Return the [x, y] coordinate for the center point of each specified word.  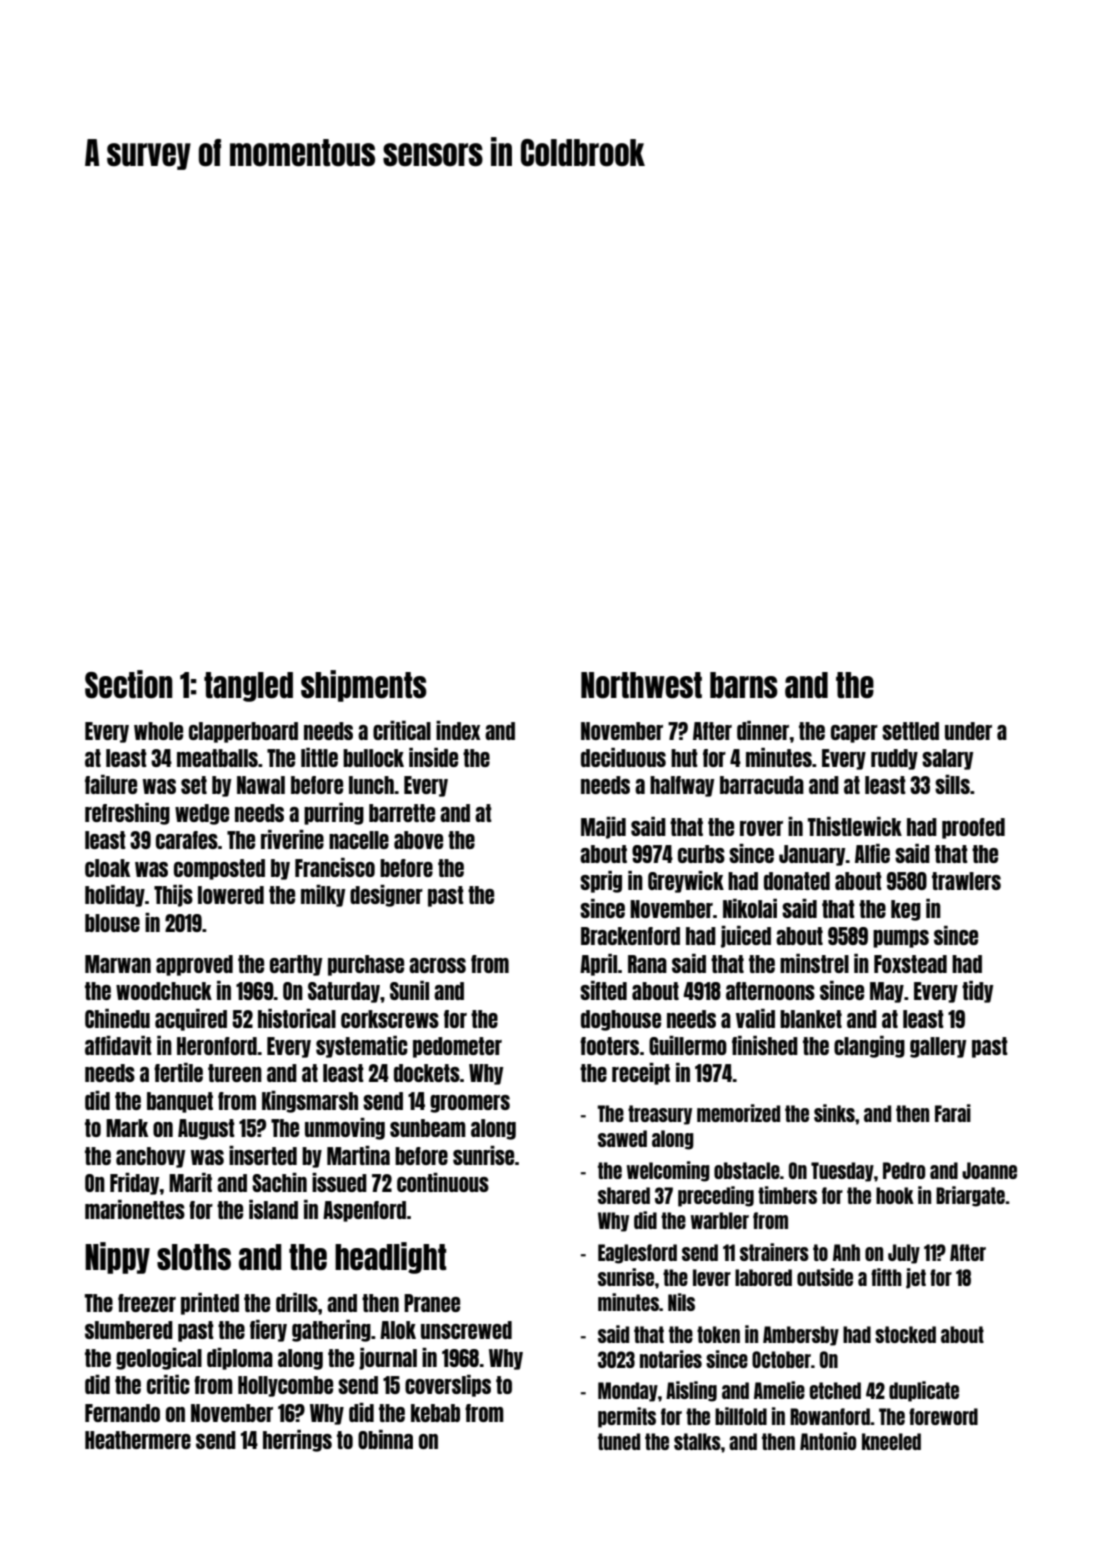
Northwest [641, 685]
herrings [297, 1441]
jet [916, 1278]
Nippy [117, 1258]
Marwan [118, 964]
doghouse [621, 1020]
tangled [248, 687]
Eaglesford [637, 1254]
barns [744, 685]
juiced [746, 937]
